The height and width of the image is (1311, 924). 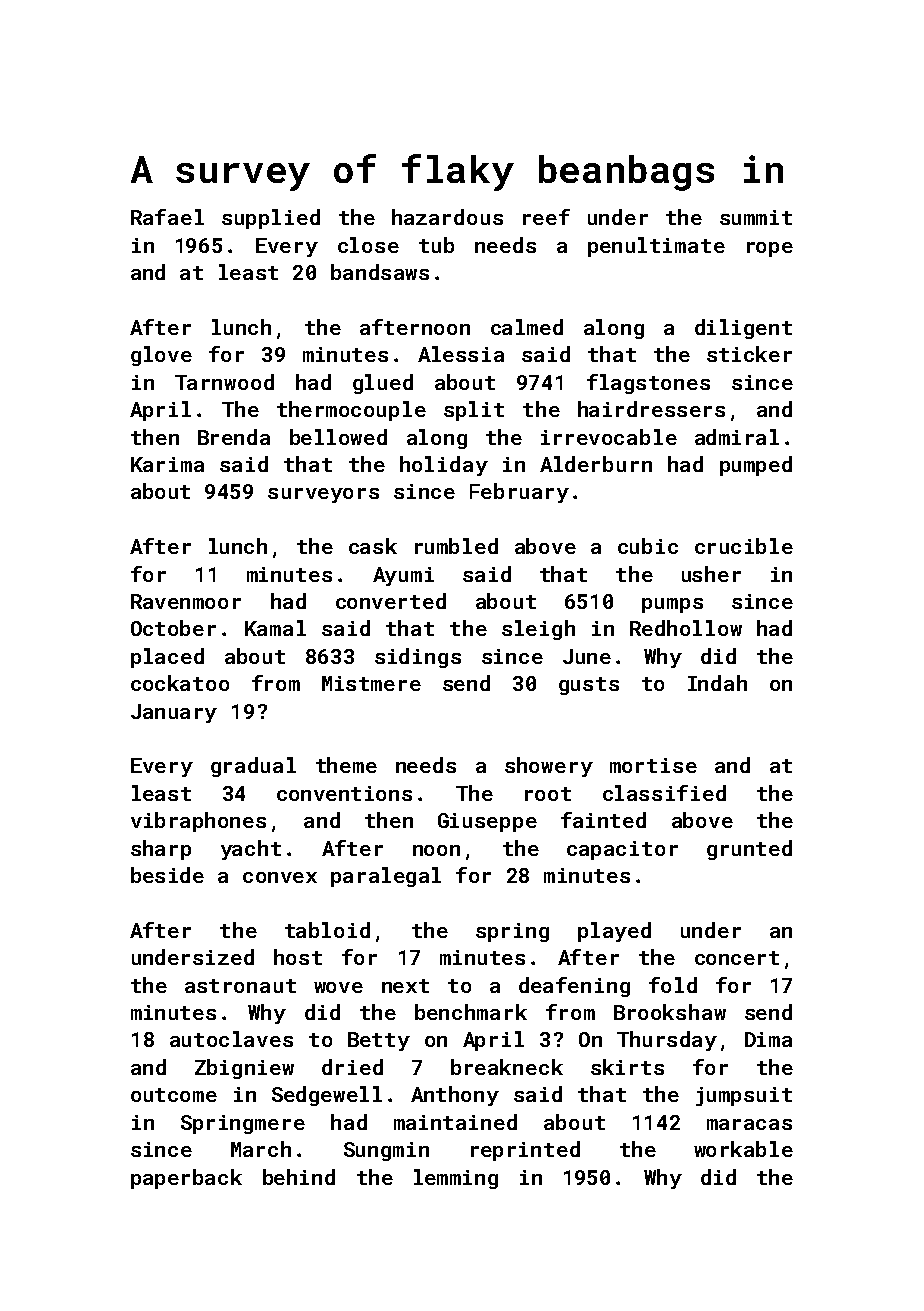 What do you see at coordinates (436, 245) in the image?
I see `tub` at bounding box center [436, 245].
